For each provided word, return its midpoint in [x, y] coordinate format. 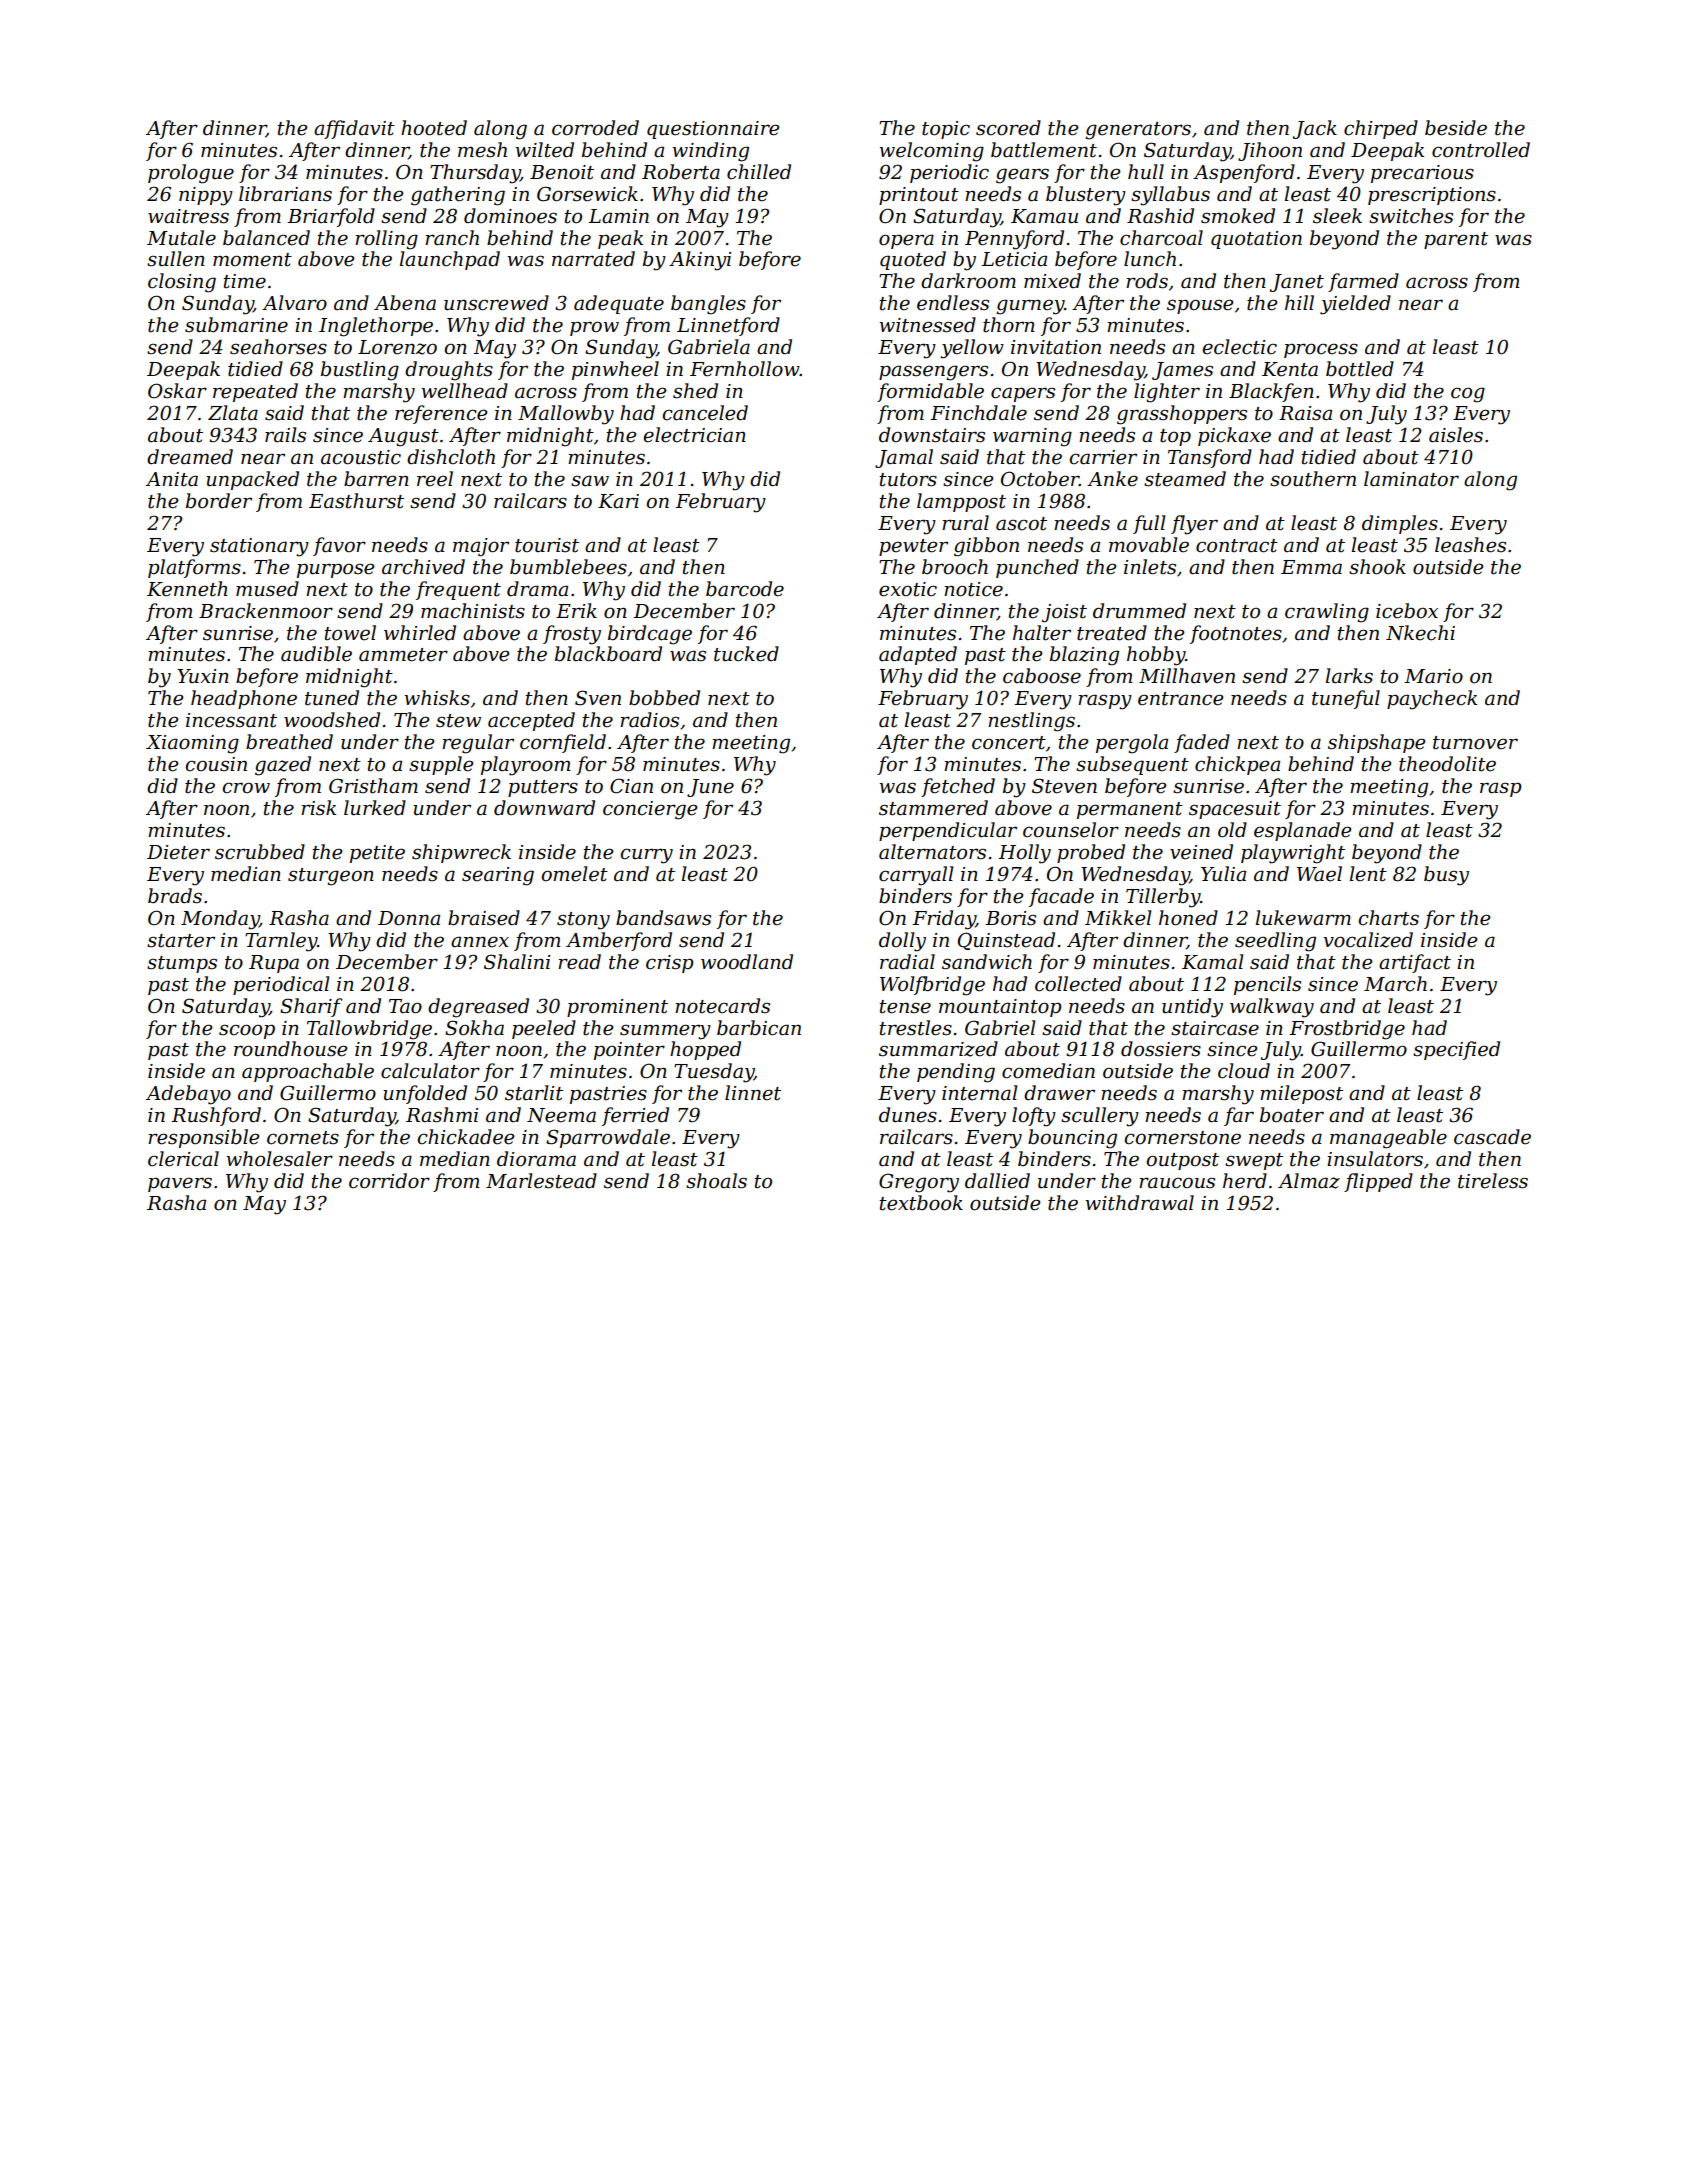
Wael [1319, 874]
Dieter [178, 852]
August [403, 437]
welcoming [932, 152]
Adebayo [188, 1095]
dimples [1400, 524]
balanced [266, 238]
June [710, 788]
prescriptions [1432, 196]
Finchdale [978, 413]
